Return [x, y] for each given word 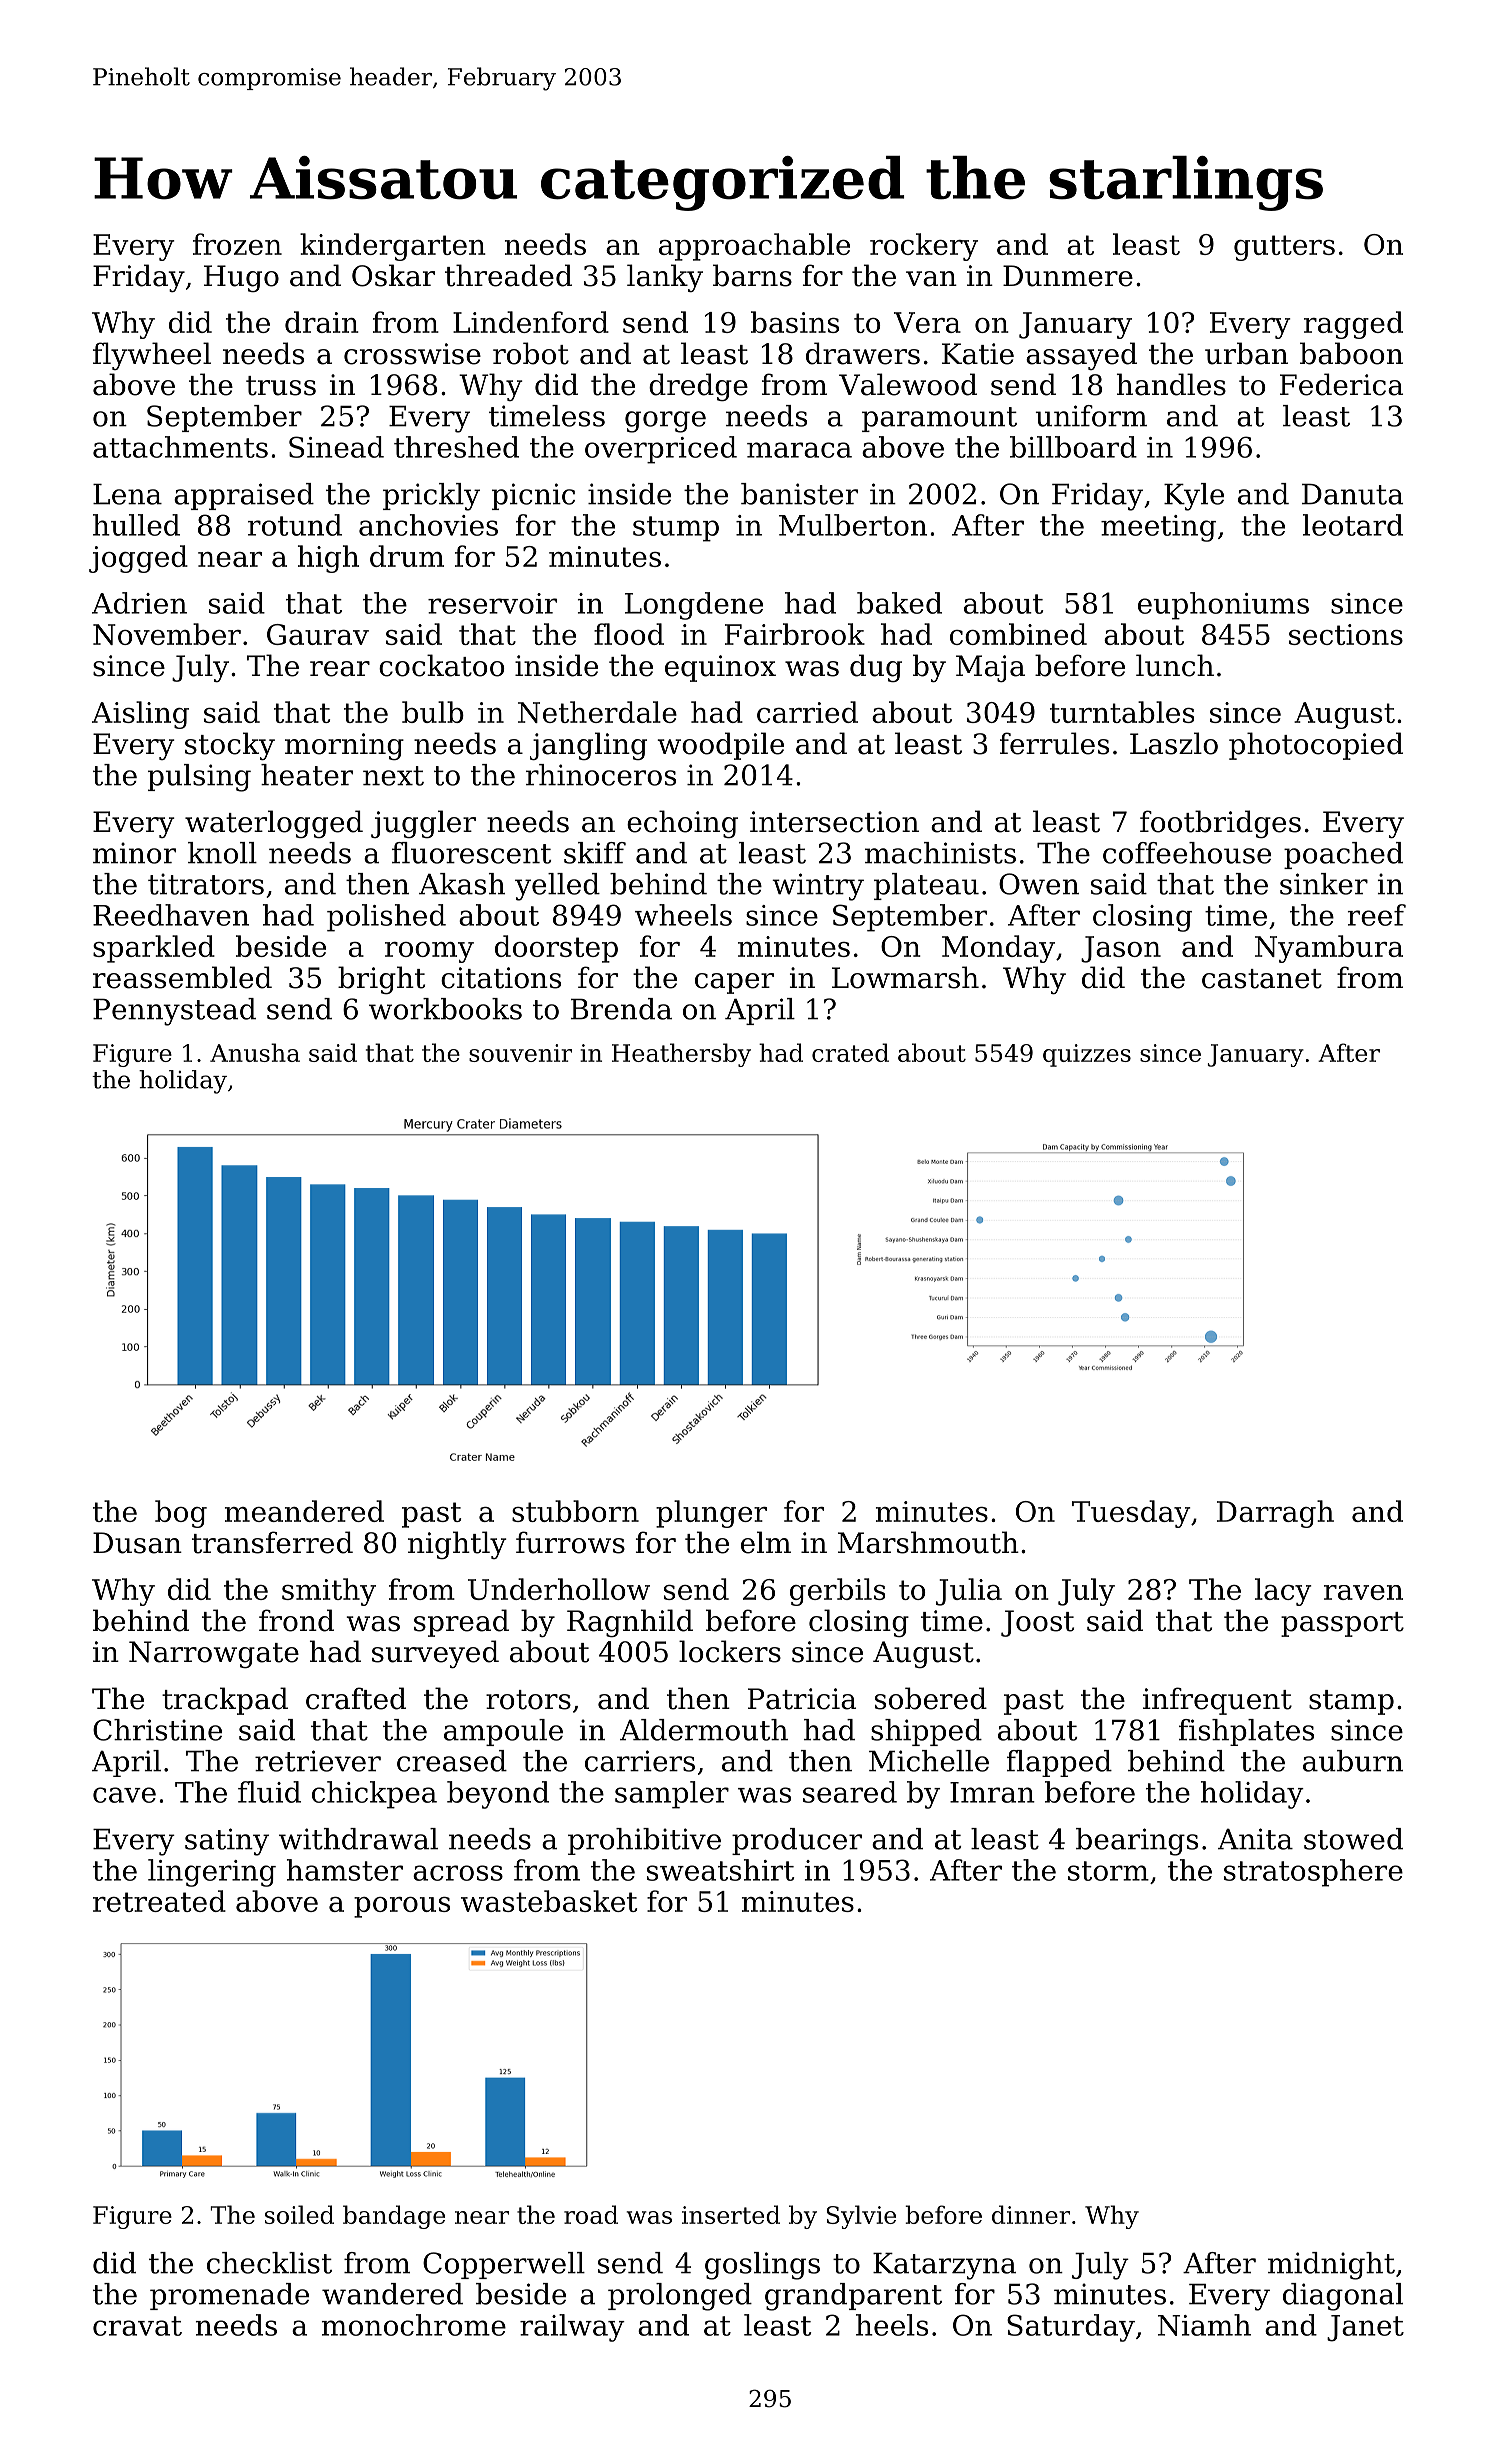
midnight [1331, 2266]
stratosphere [1313, 1873]
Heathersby [681, 1055]
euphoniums [1223, 606]
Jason [1121, 949]
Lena [127, 494]
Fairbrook [795, 634]
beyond [498, 1795]
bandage [394, 2217]
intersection [834, 822]
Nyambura [1329, 949]
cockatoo [441, 665]
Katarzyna [944, 2266]
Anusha [255, 1052]
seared [850, 1792]
